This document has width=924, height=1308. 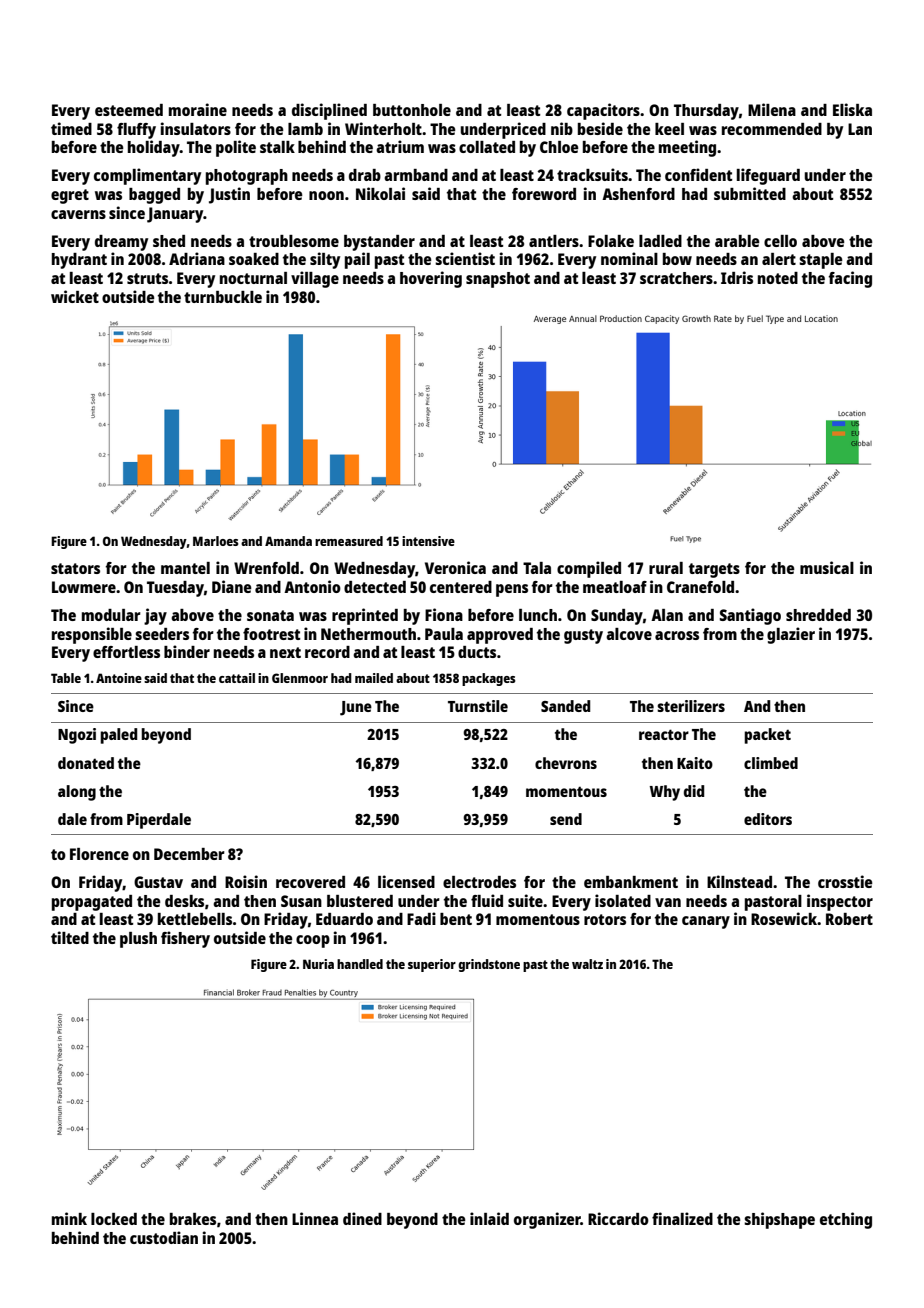 What do you see at coordinates (737, 277) in the document?
I see `Idris` at bounding box center [737, 277].
